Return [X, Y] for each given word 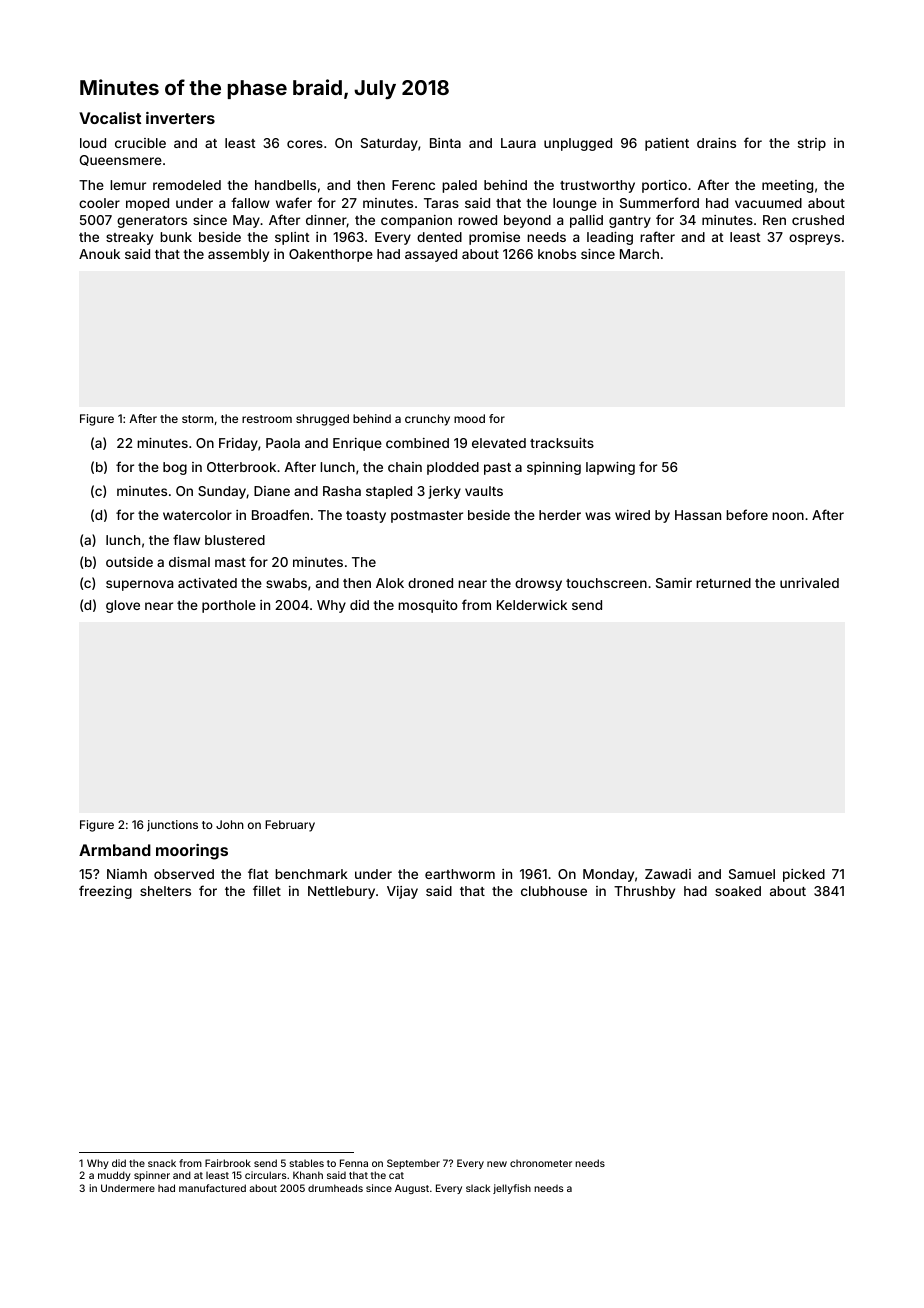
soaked [738, 891]
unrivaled [809, 583]
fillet [267, 890]
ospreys [814, 239]
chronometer [541, 1163]
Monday [608, 875]
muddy [114, 1176]
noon [788, 516]
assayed [431, 255]
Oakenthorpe [331, 255]
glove [123, 606]
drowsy [538, 584]
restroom [267, 419]
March [639, 254]
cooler [99, 203]
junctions [172, 826]
